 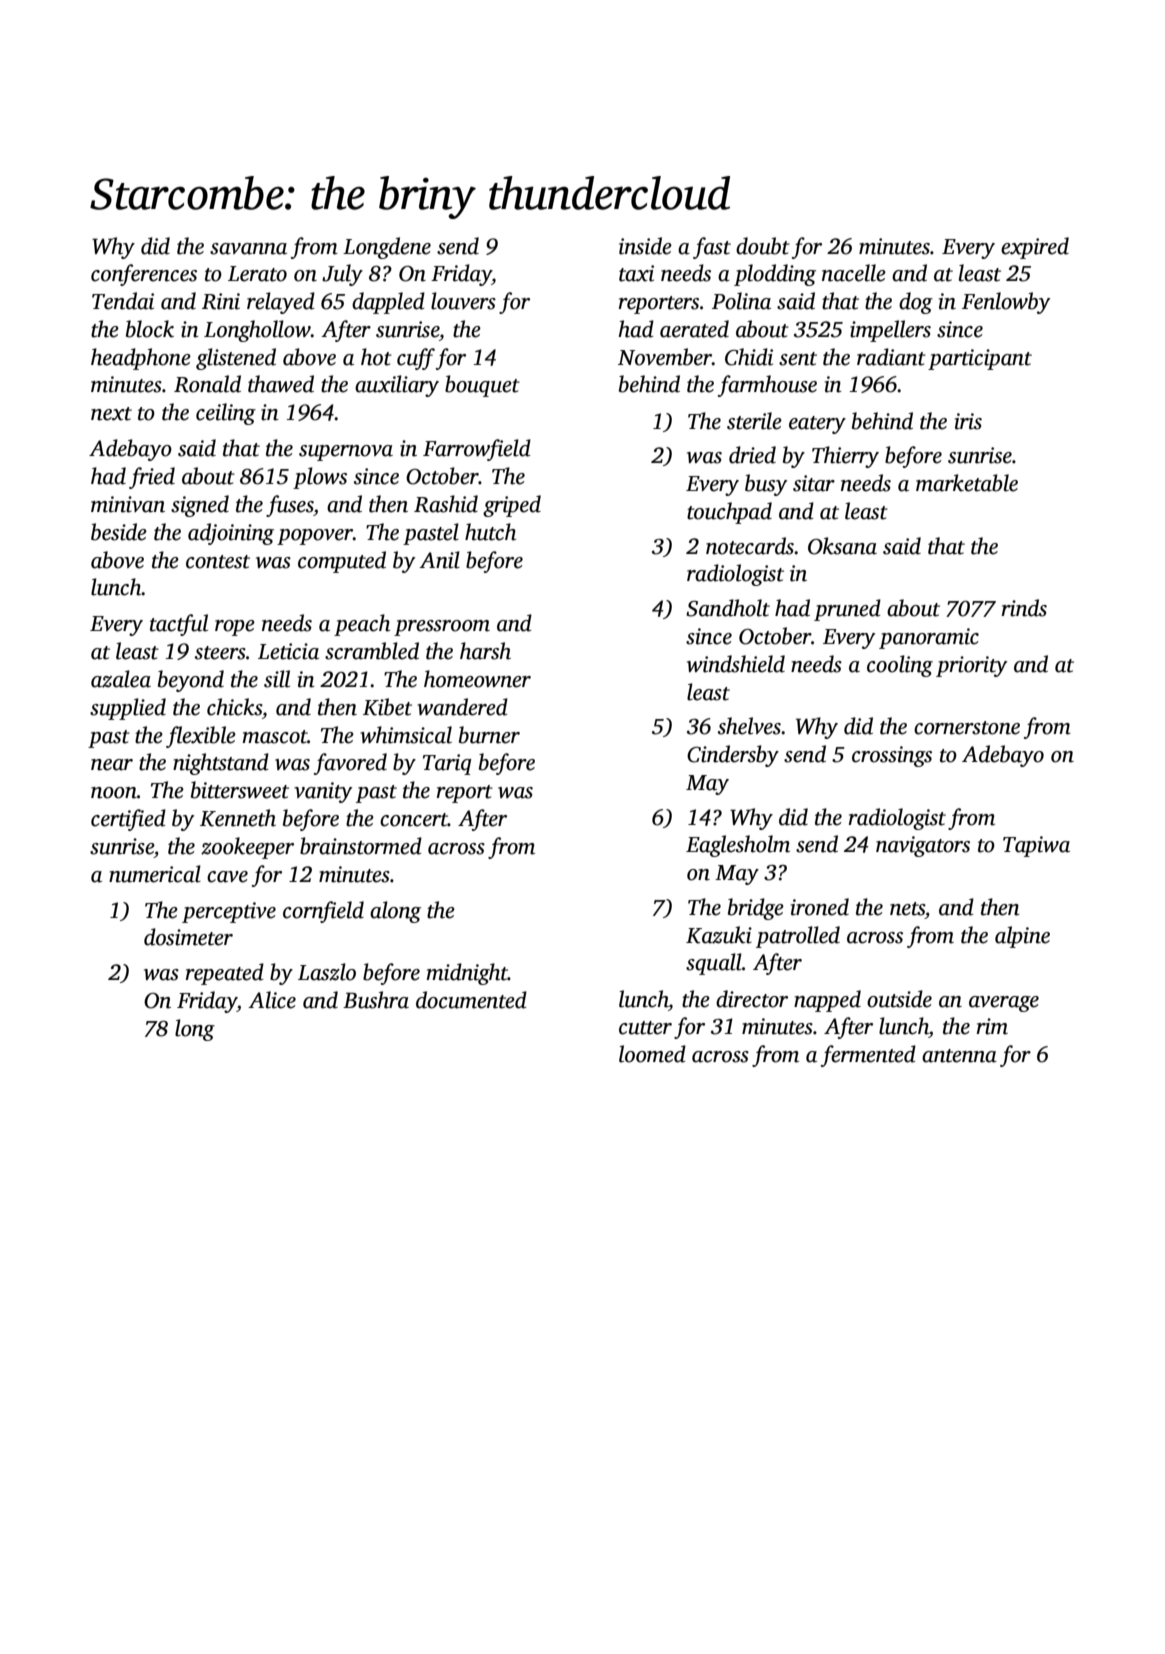 I want to click on savanna, so click(x=248, y=249).
